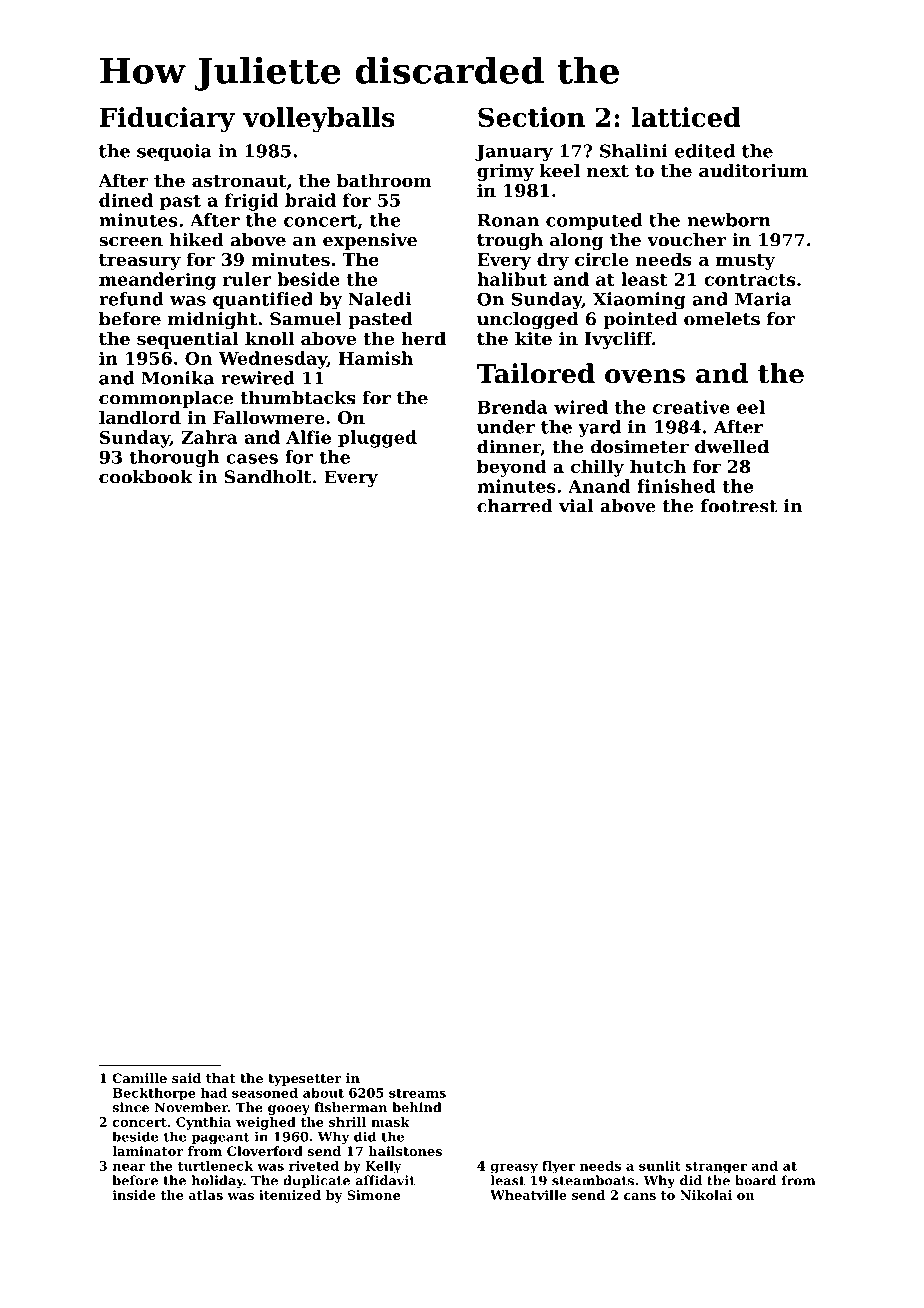 Image resolution: width=924 pixels, height=1308 pixels. I want to click on bathroom, so click(384, 180).
